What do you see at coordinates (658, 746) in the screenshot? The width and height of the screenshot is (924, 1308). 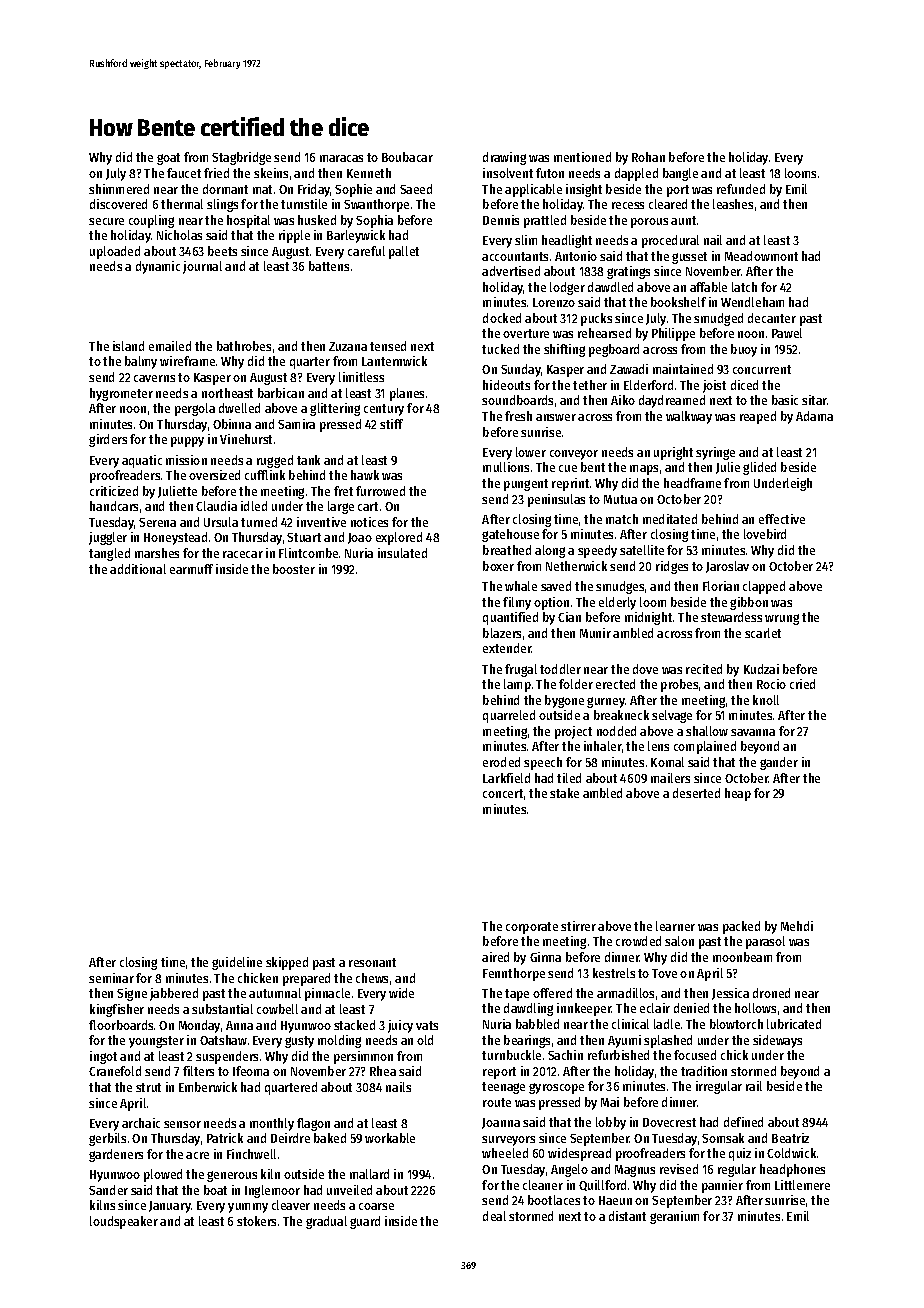 I see `lens` at bounding box center [658, 746].
